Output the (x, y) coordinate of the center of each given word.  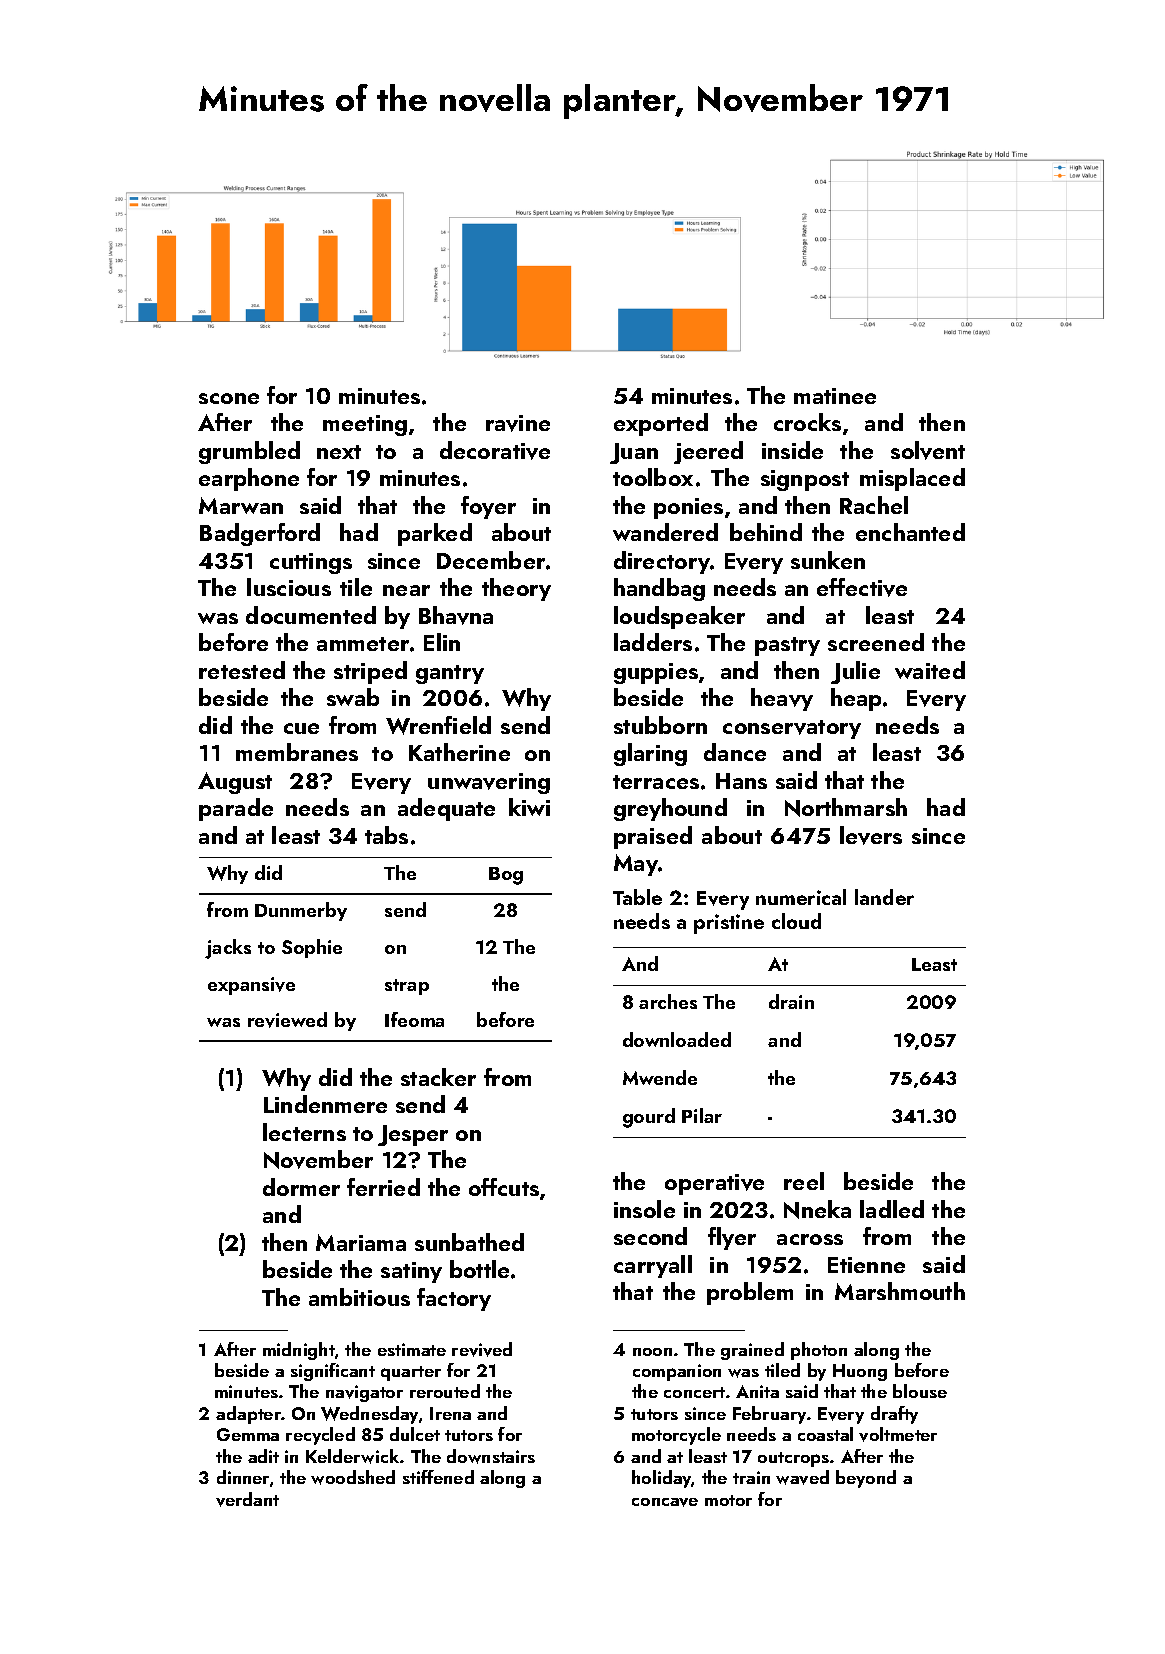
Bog (506, 876)
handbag (659, 589)
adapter (248, 1415)
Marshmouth (900, 1291)
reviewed (287, 1020)
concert (694, 1392)
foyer (488, 507)
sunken (828, 560)
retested (242, 670)
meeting (365, 425)
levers (871, 835)
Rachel (874, 505)
